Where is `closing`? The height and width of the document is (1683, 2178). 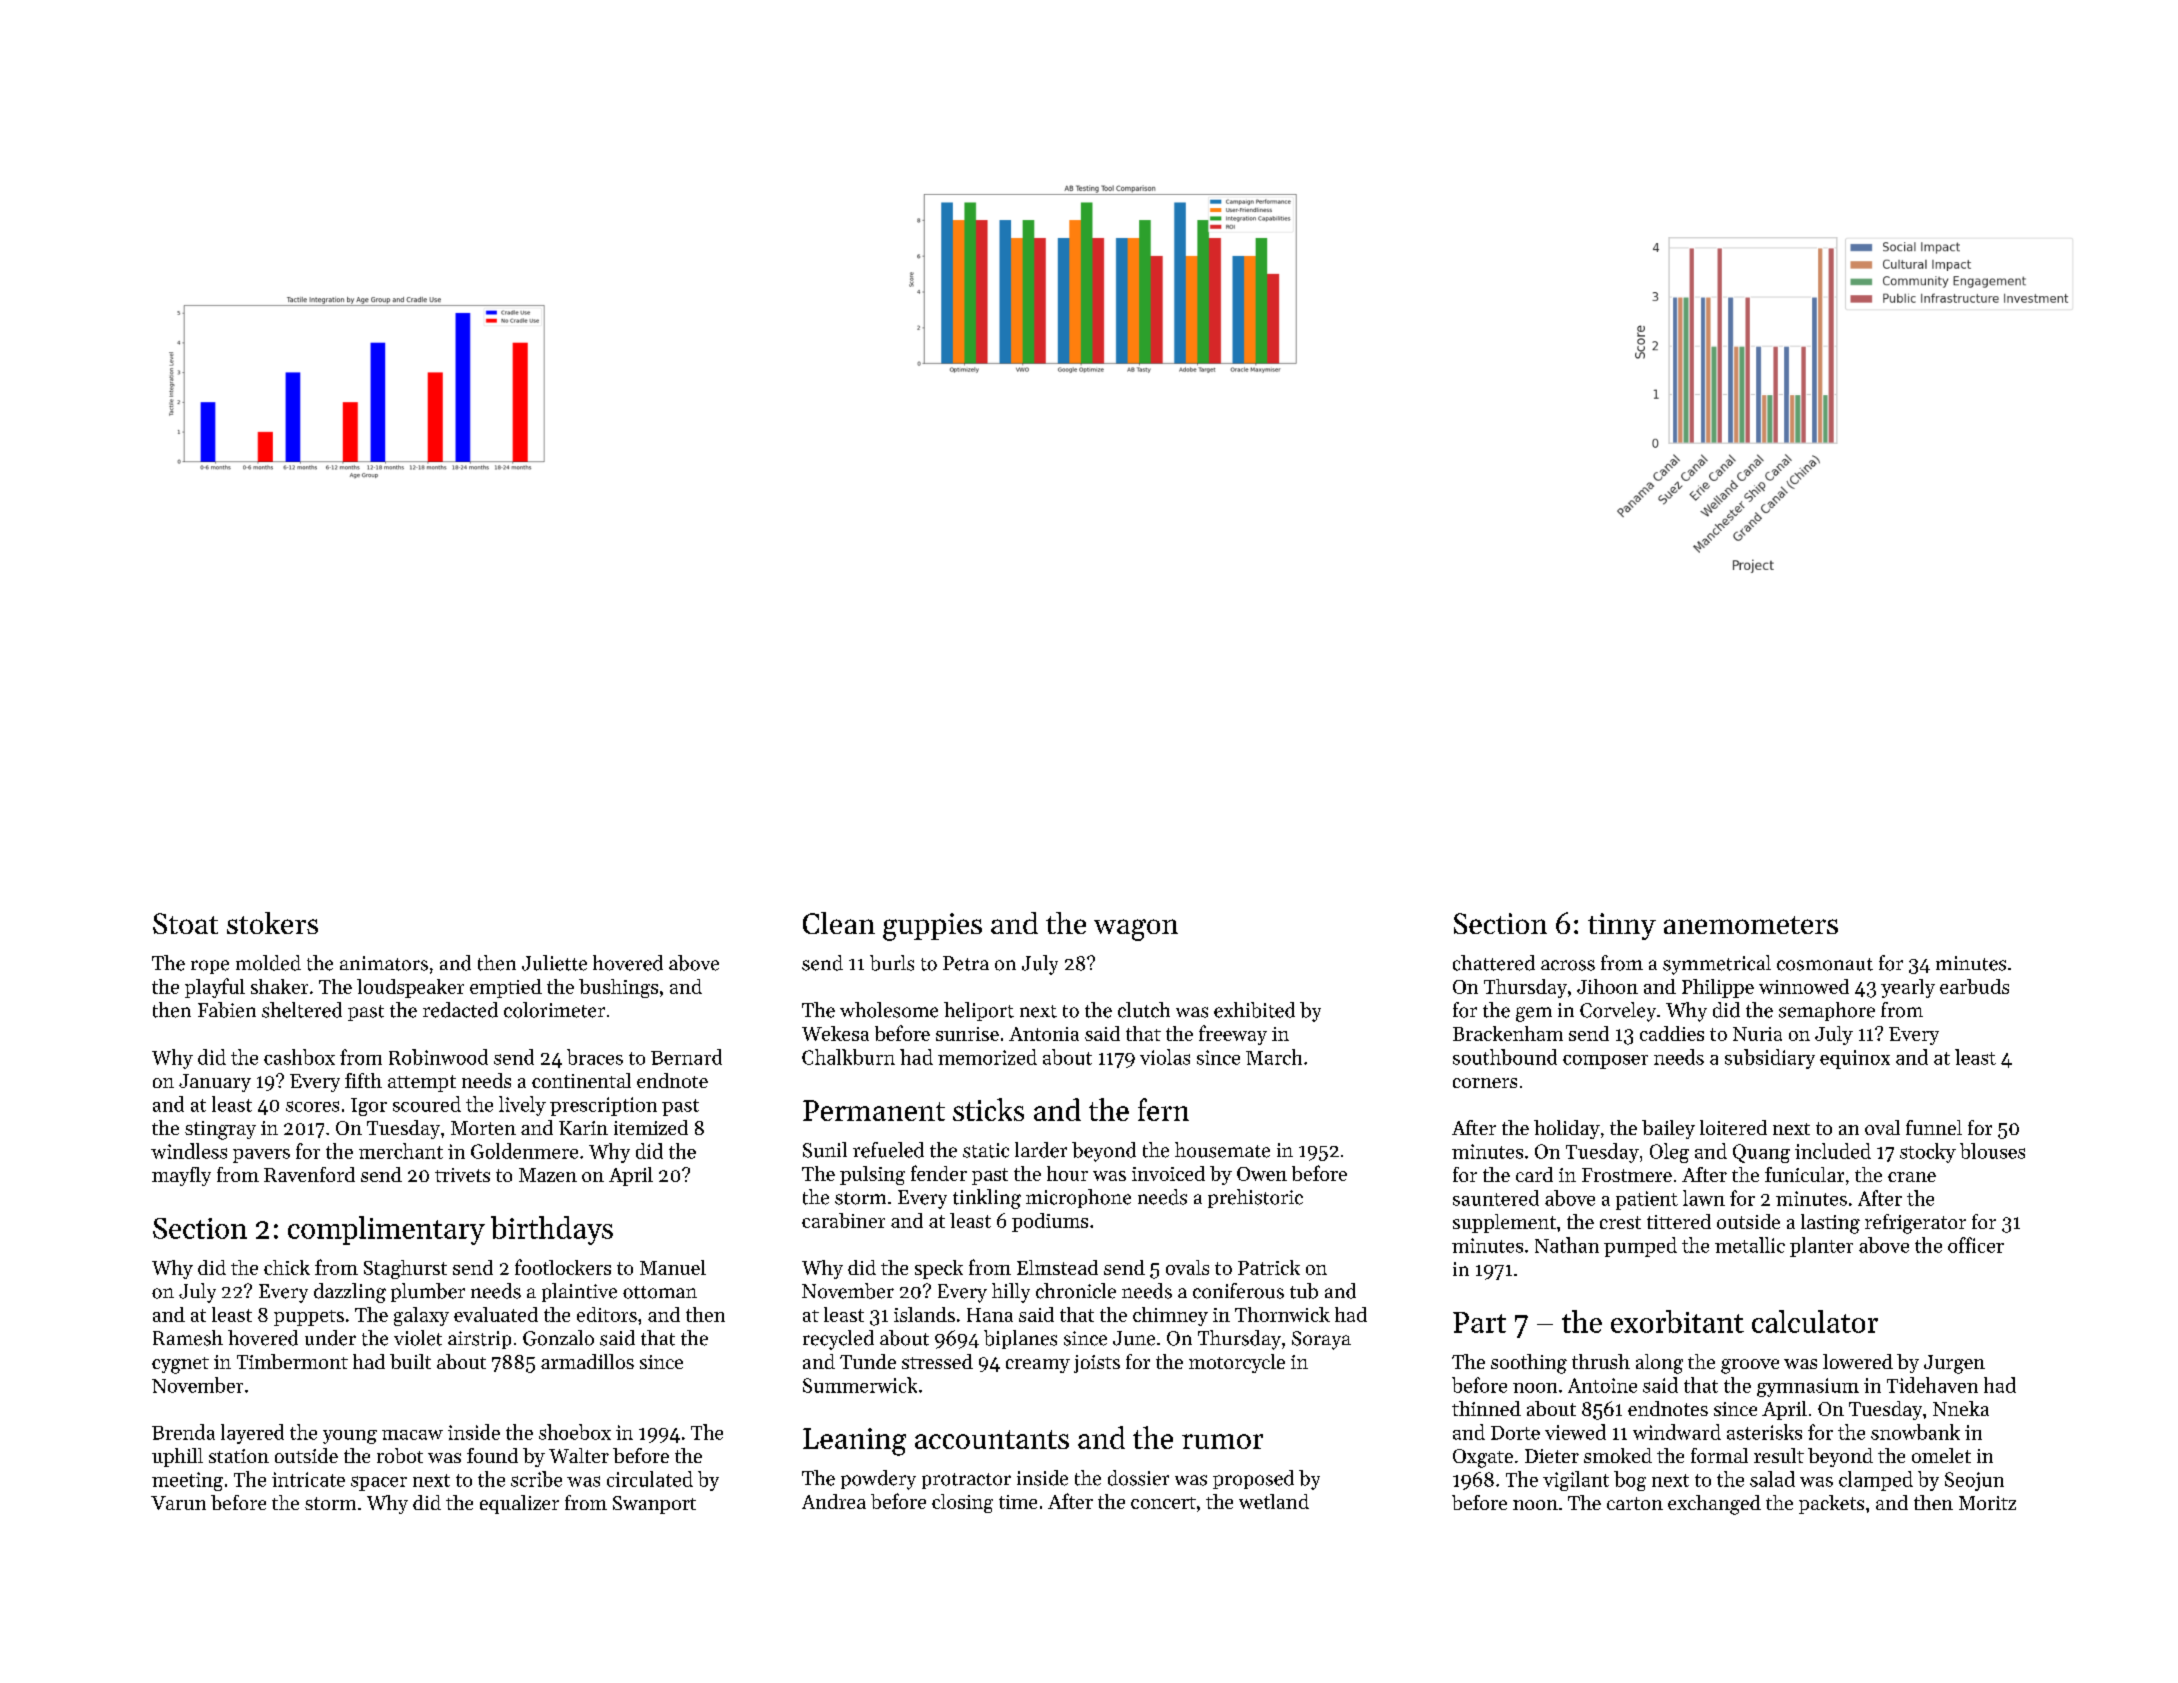
closing is located at coordinates (962, 1503).
